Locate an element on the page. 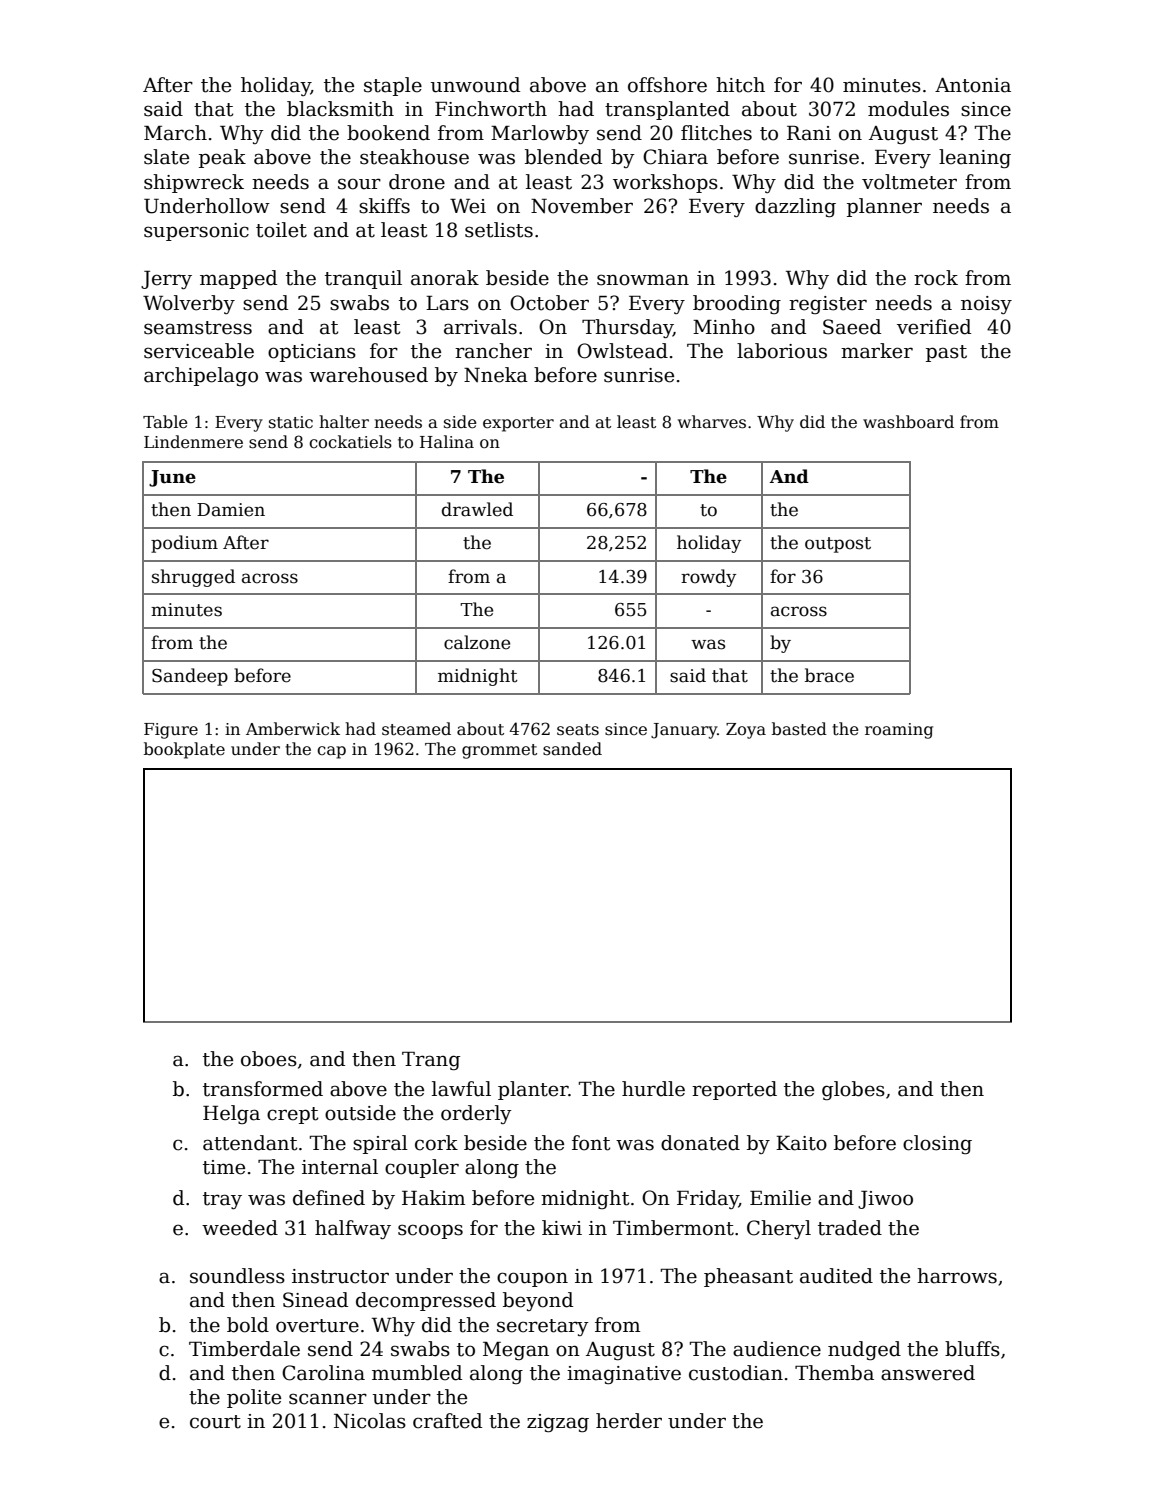  harrows is located at coordinates (957, 1276).
